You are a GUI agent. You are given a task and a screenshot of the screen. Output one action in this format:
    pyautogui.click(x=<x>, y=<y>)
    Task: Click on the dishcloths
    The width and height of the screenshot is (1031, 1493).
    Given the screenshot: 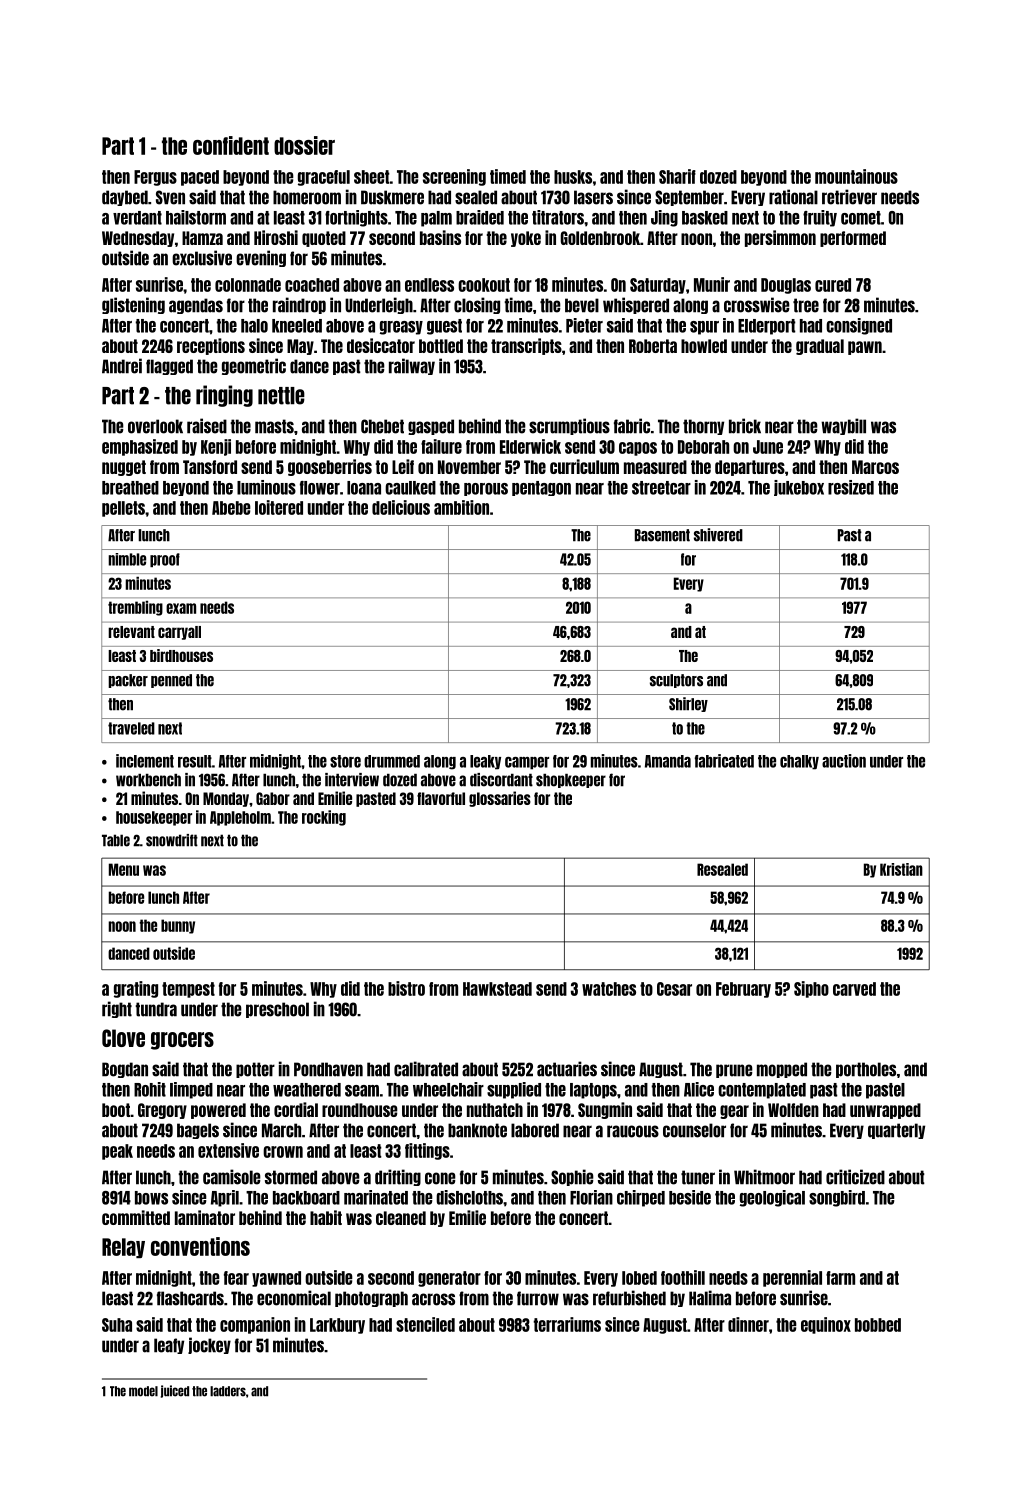 What is the action you would take?
    pyautogui.click(x=469, y=1197)
